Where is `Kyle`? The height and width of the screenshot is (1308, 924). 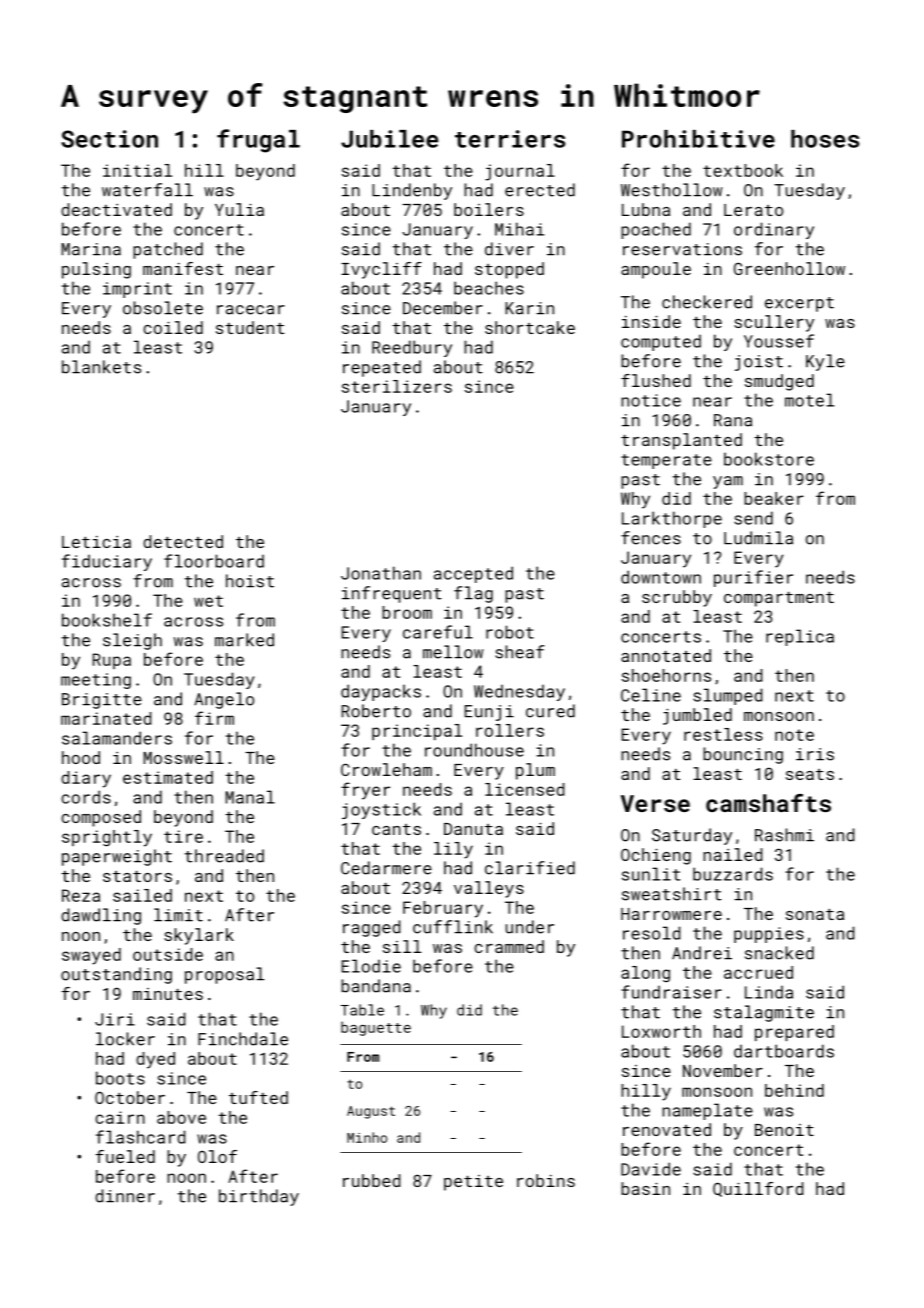
Kyle is located at coordinates (825, 362).
